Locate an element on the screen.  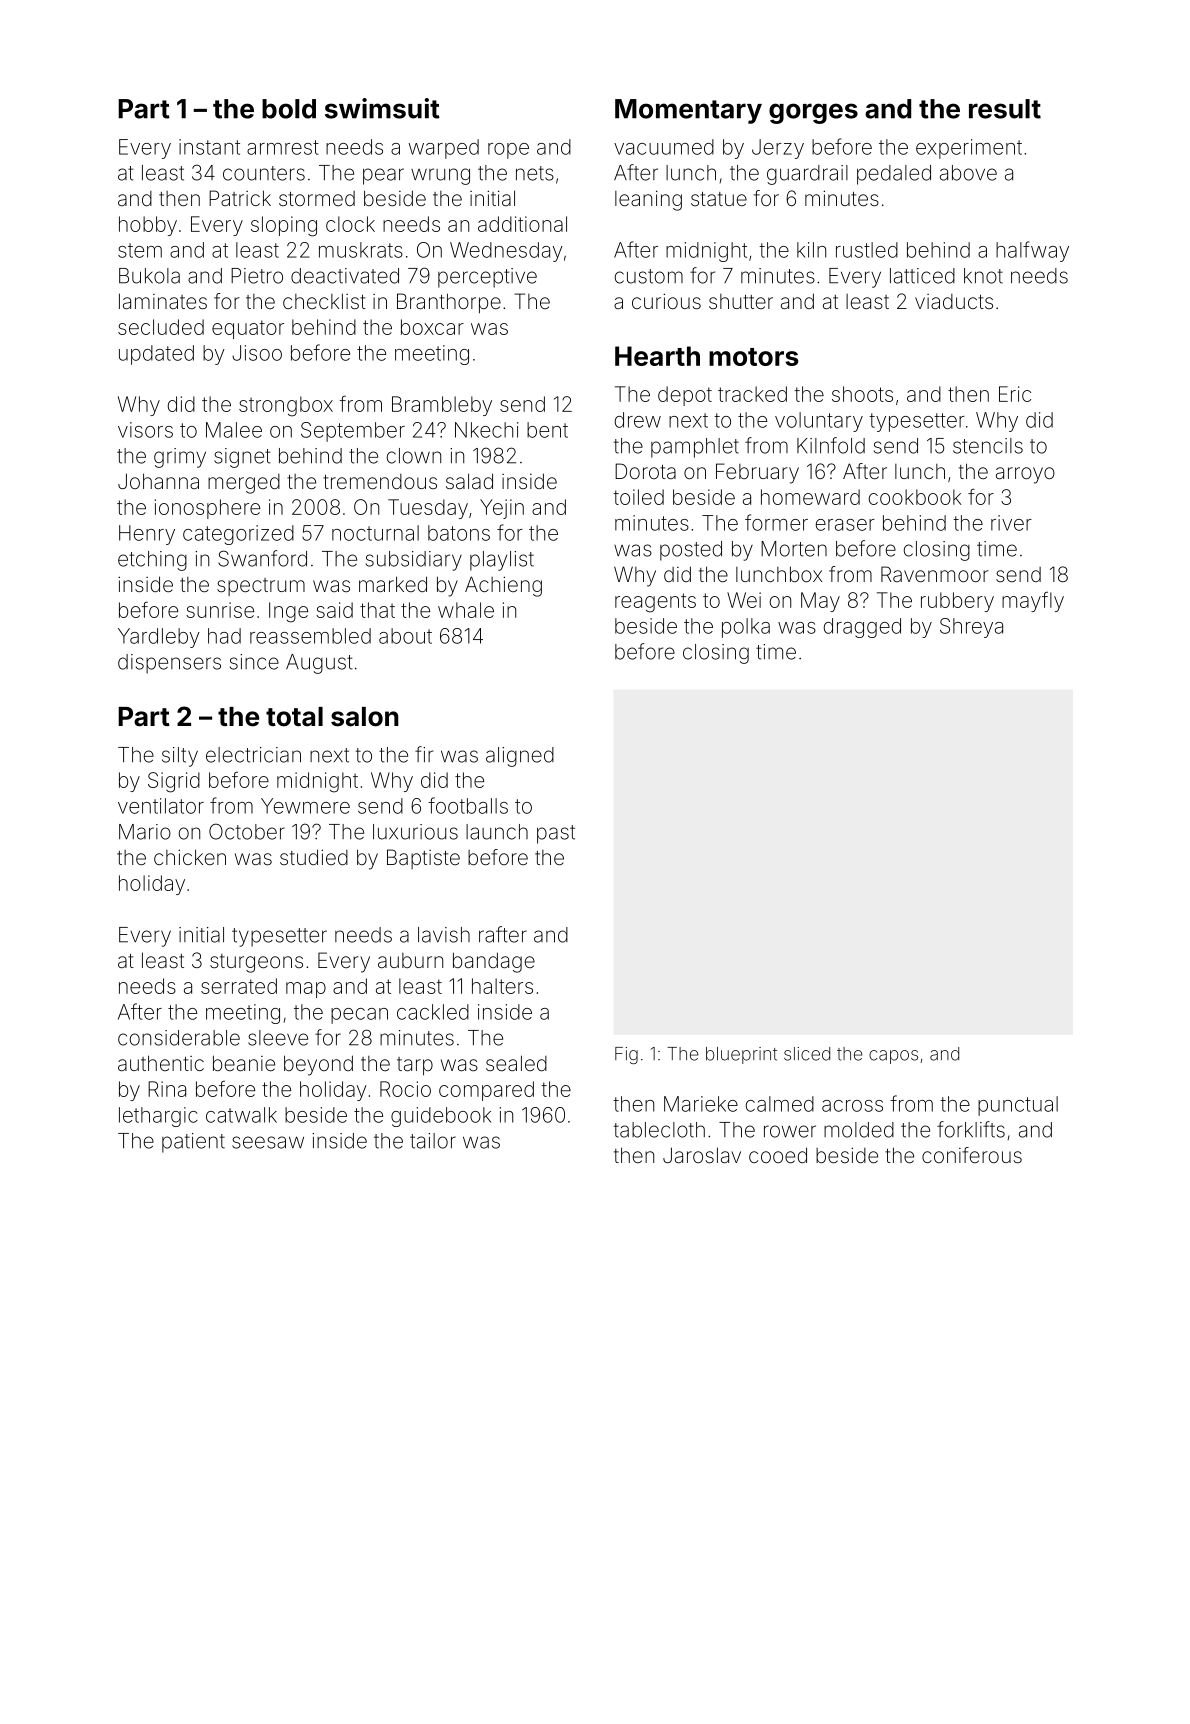
bandage is located at coordinates (494, 962).
